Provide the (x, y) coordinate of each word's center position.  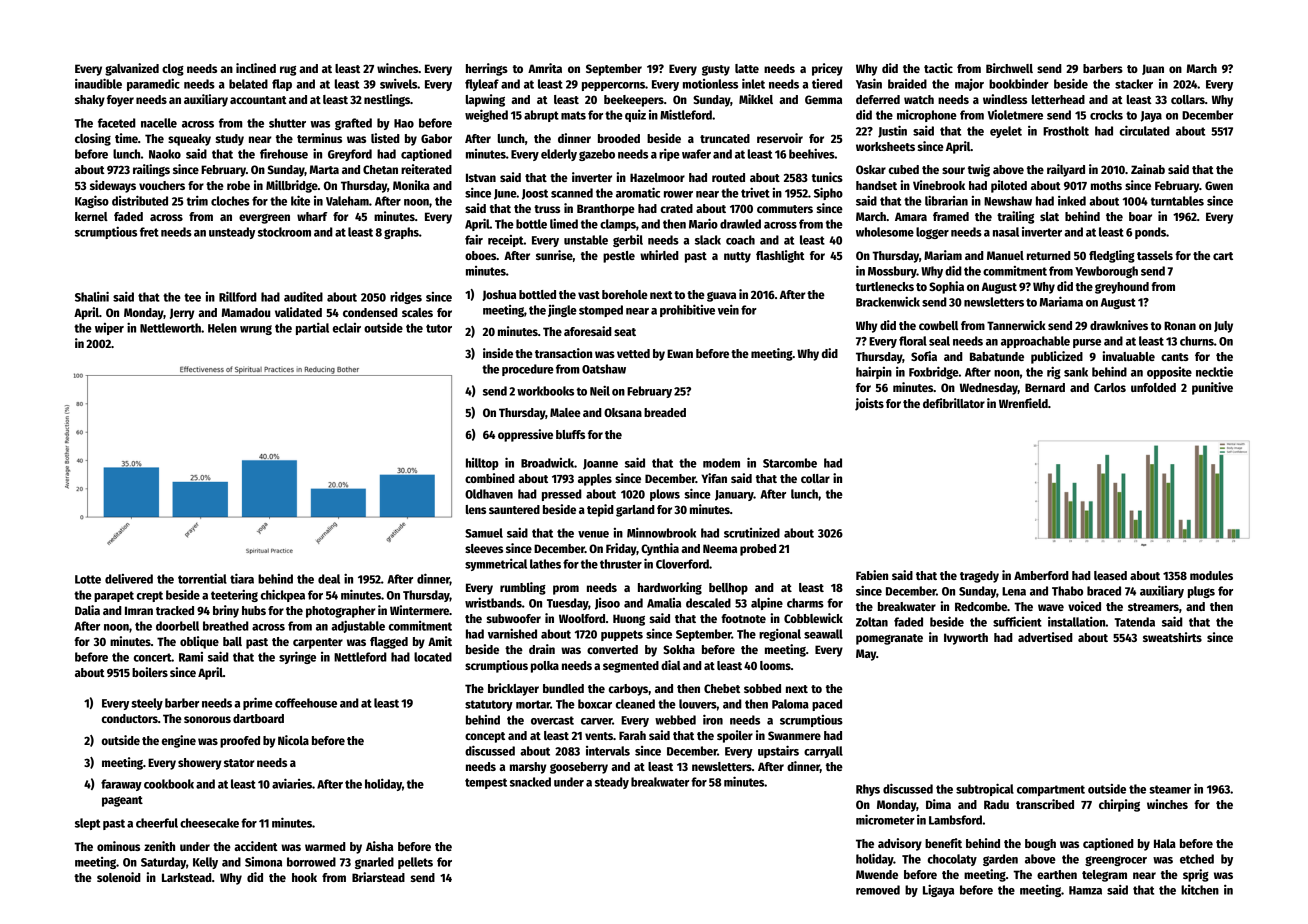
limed (564, 223)
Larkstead (187, 877)
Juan (1153, 69)
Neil (600, 390)
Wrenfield (1023, 403)
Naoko (165, 154)
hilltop (482, 464)
